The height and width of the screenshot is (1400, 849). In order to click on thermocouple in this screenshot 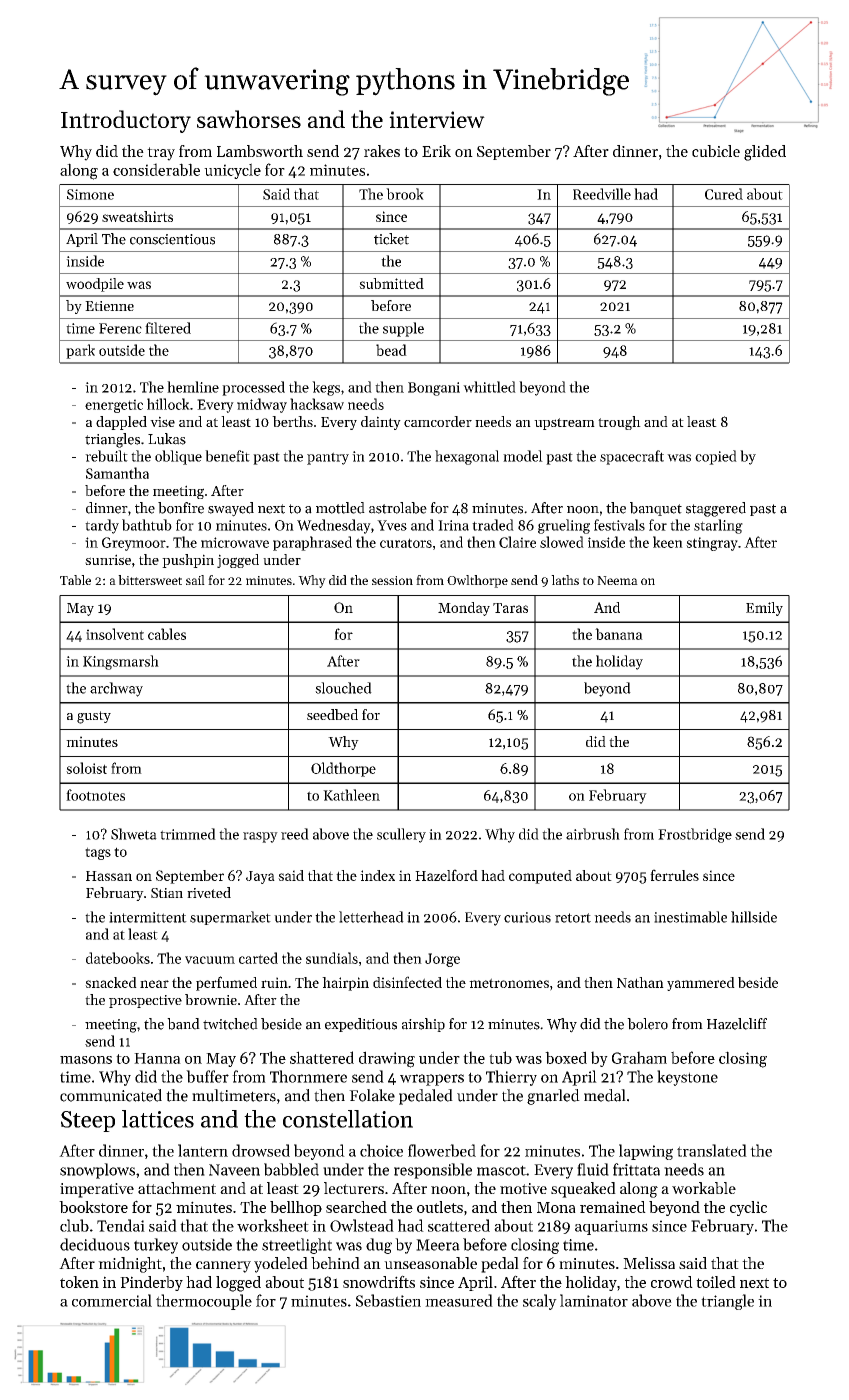, I will do `click(204, 1302)`.
